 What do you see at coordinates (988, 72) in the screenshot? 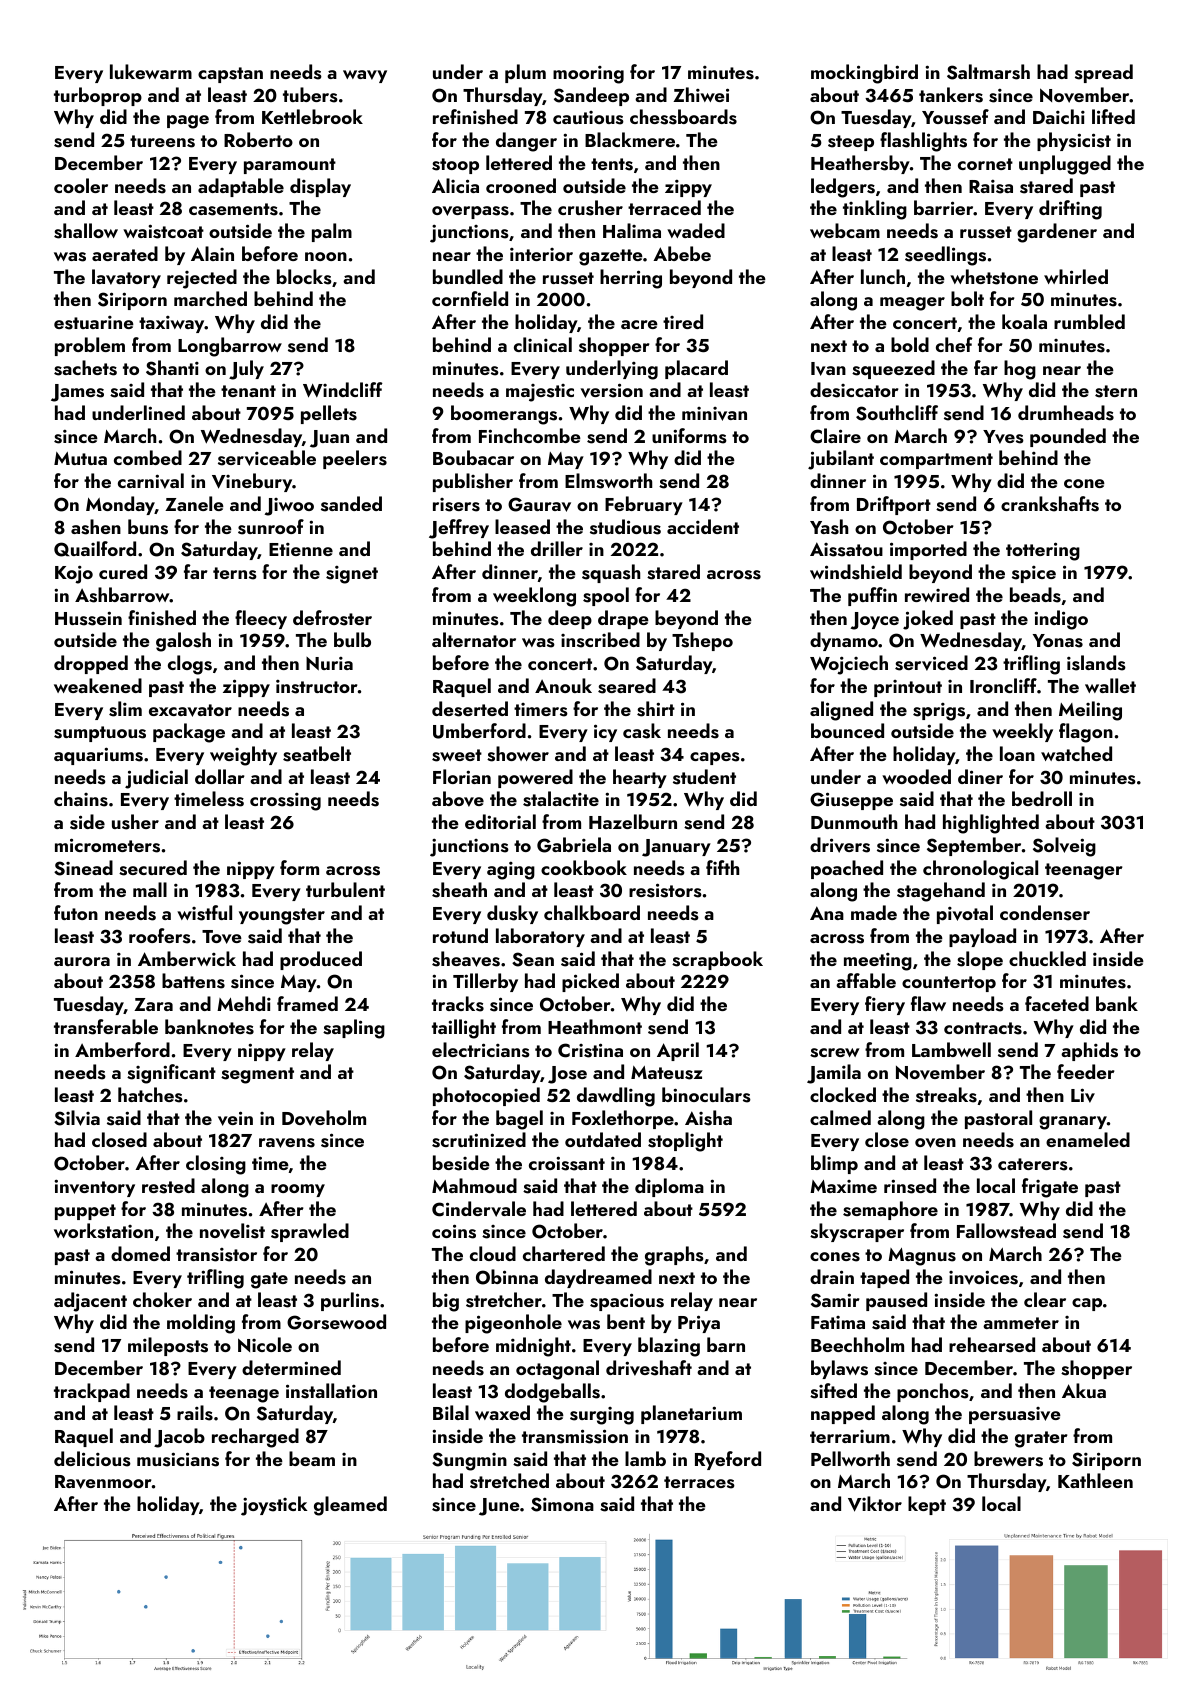
I see `Saltmarsh` at bounding box center [988, 72].
